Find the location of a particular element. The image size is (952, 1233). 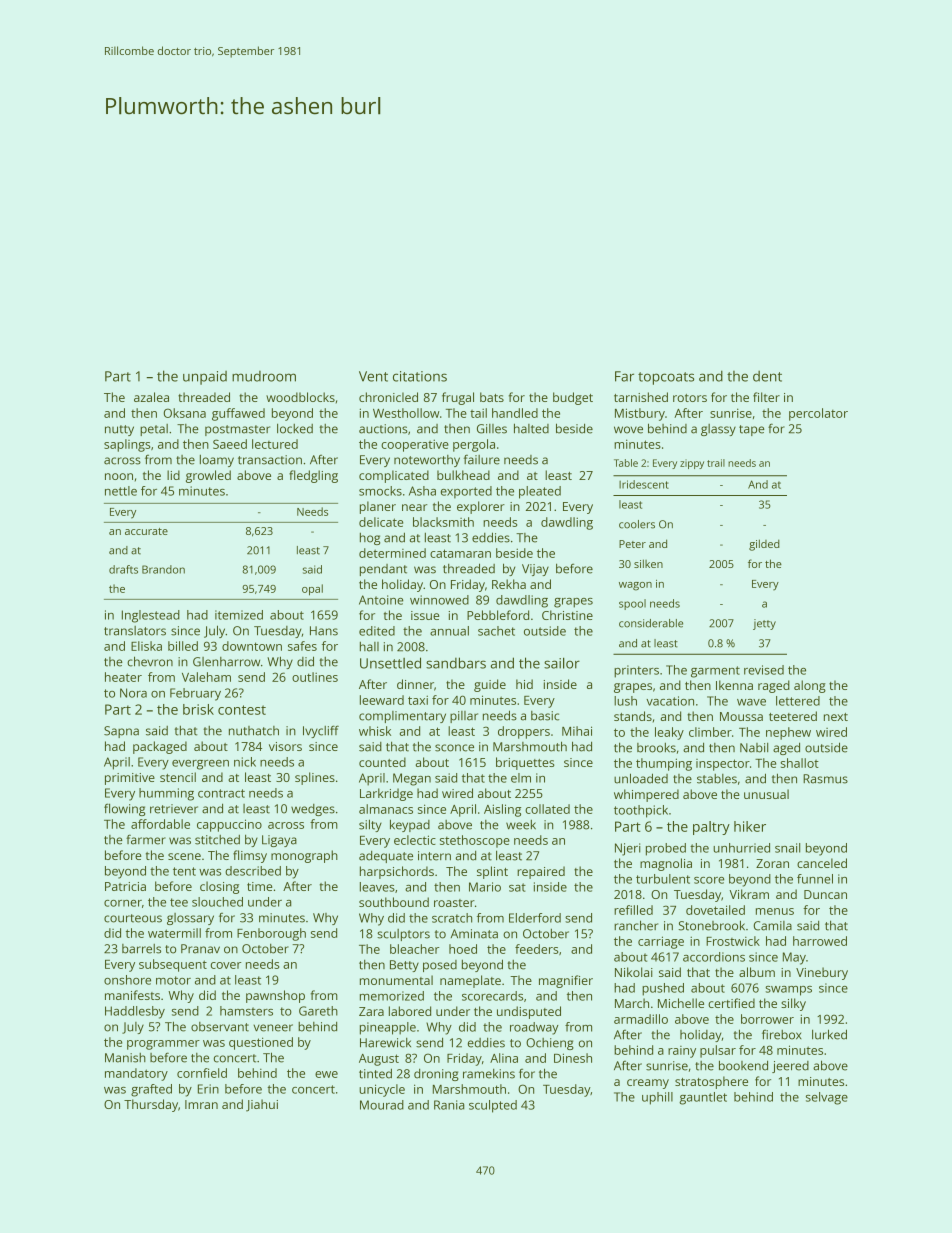

brisk is located at coordinates (198, 709).
